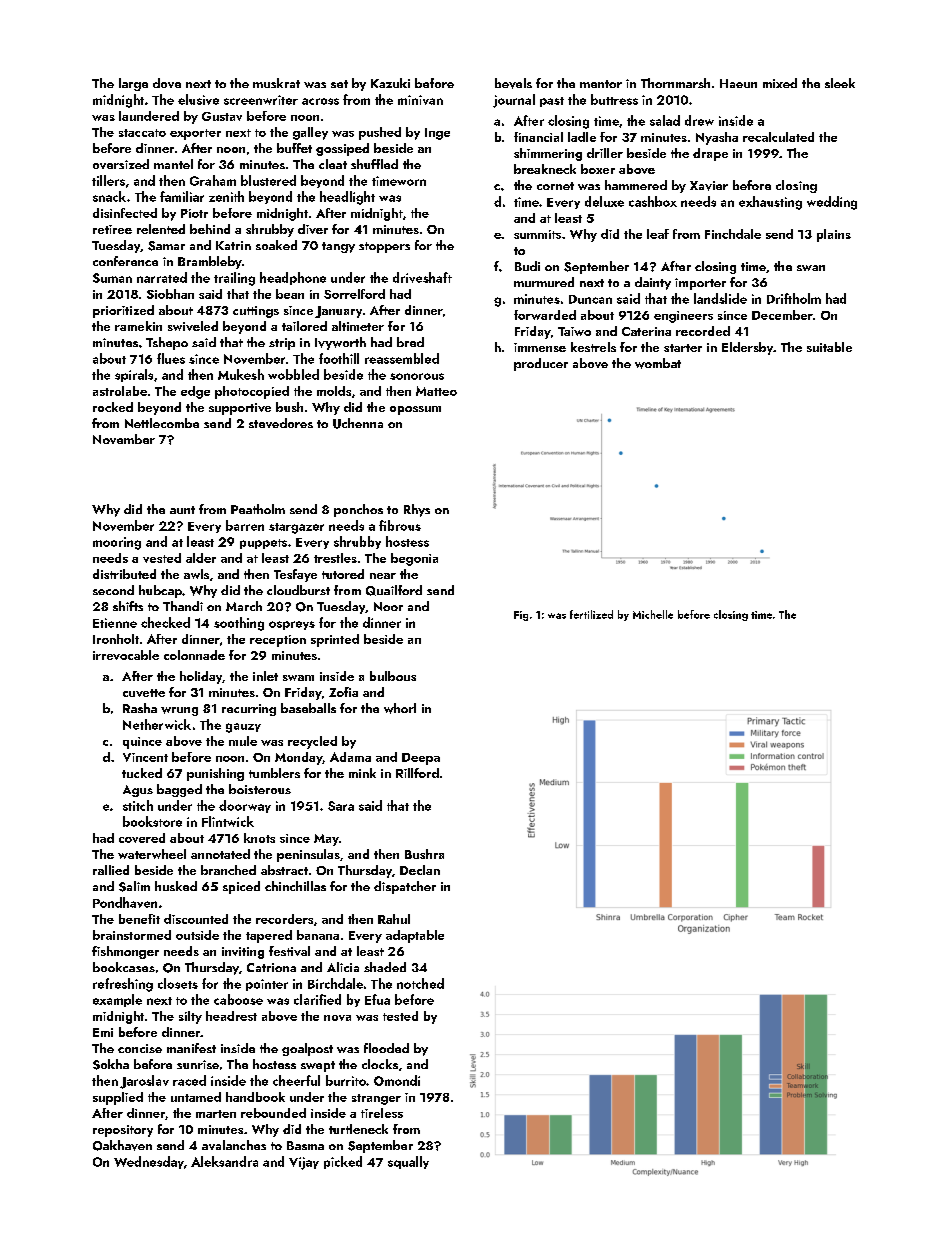 The height and width of the screenshot is (1233, 952). Describe the element at coordinates (198, 99) in the screenshot. I see `elusive` at that location.
